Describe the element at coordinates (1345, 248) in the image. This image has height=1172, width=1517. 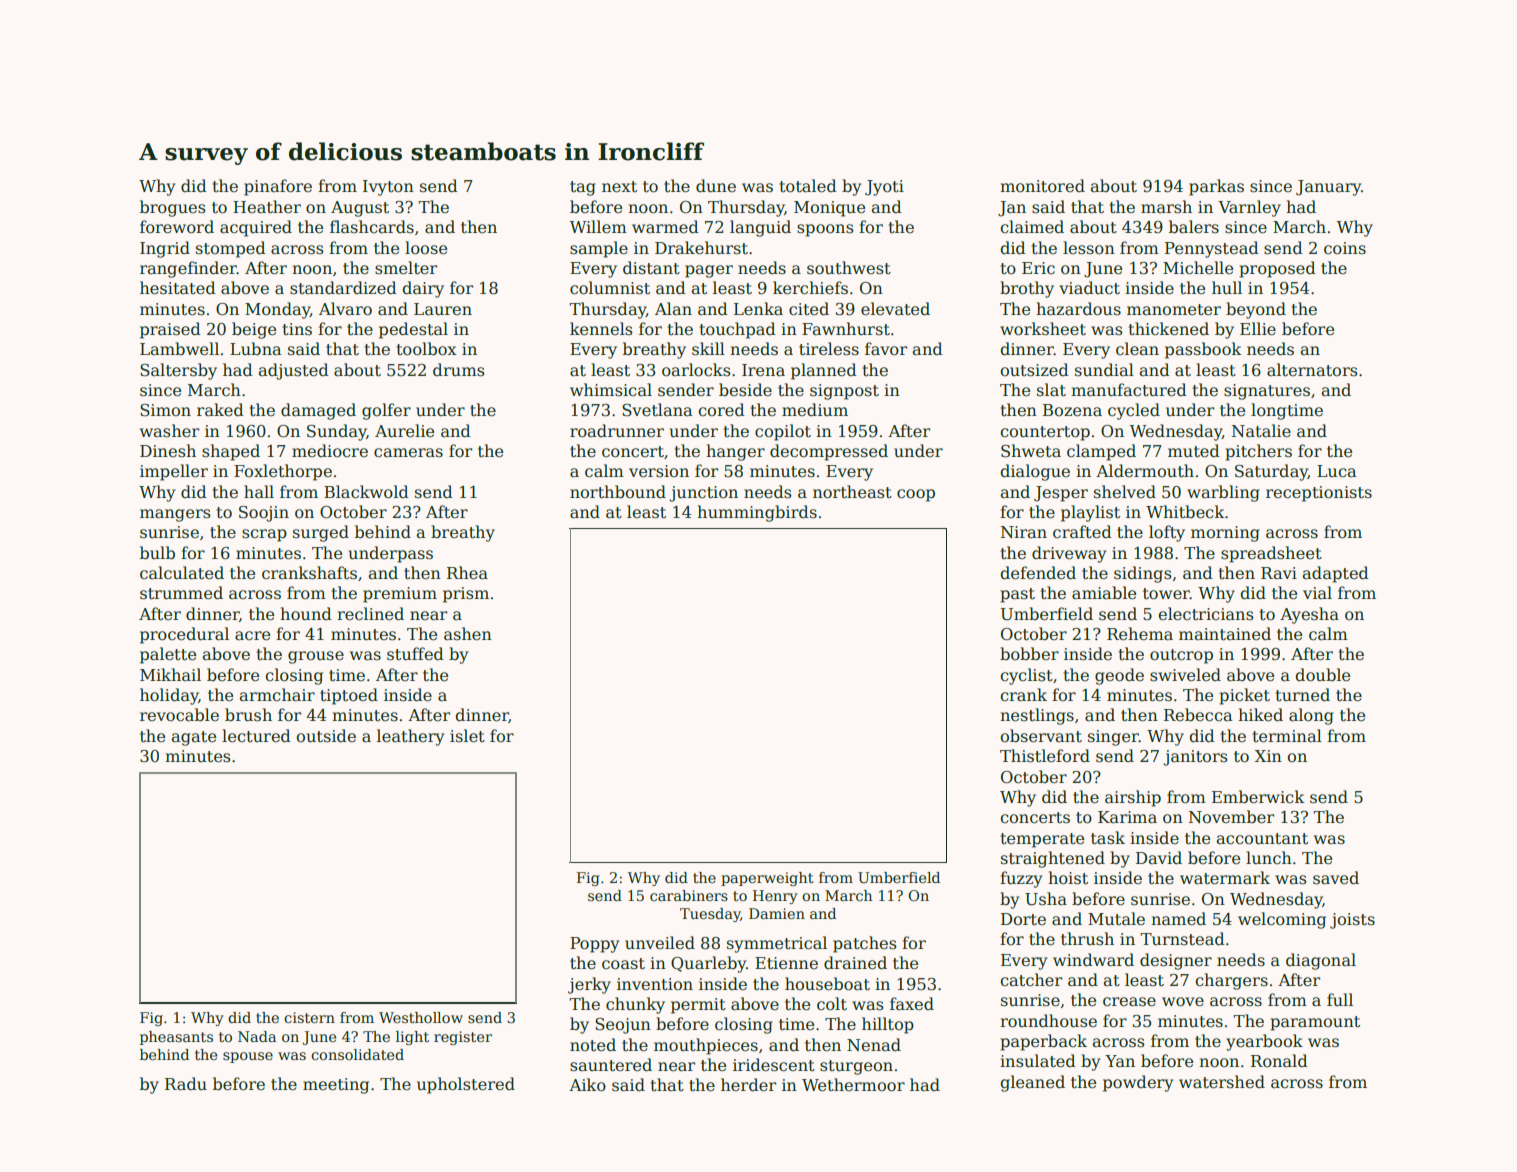
I see `coins` at that location.
